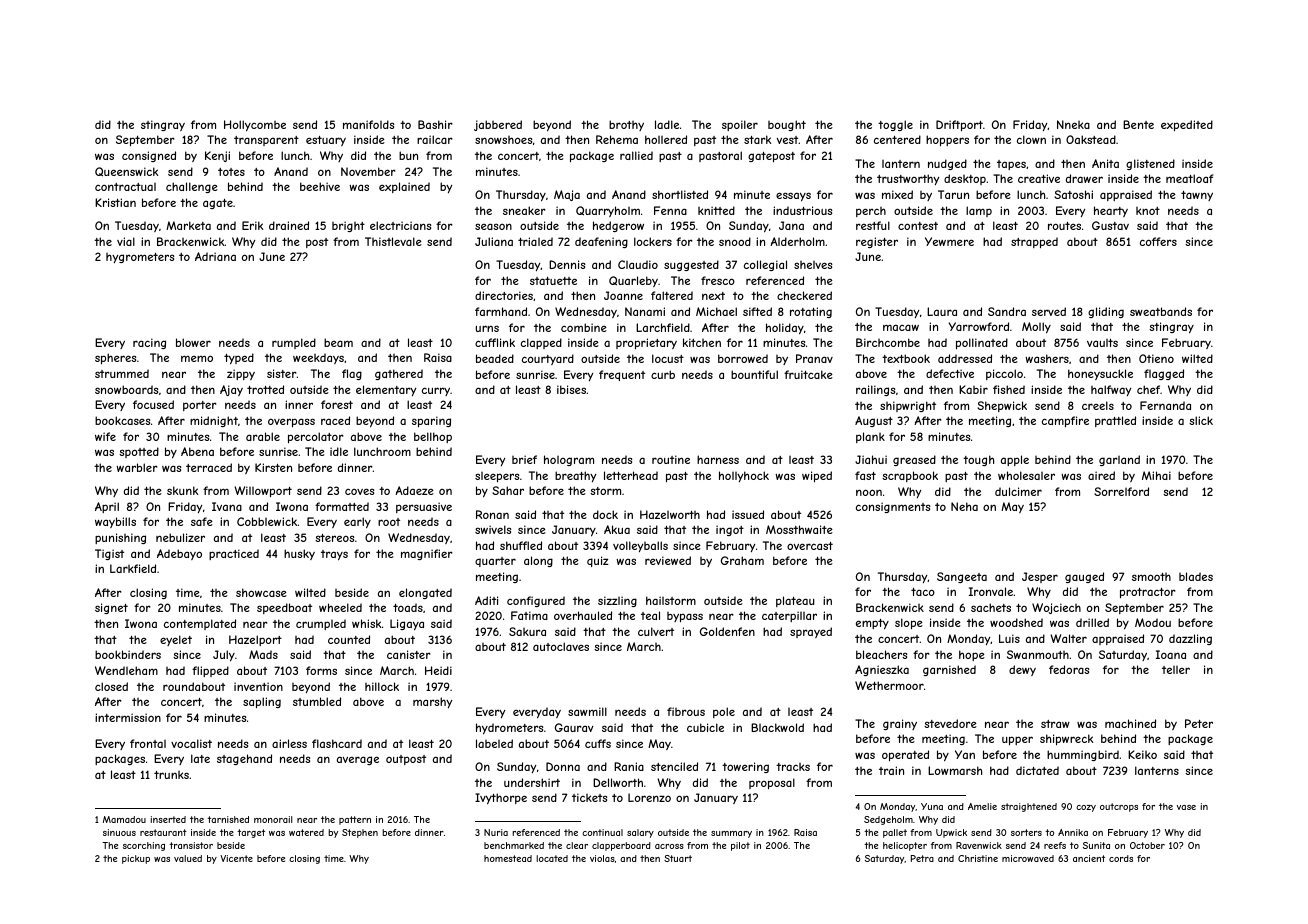 This screenshot has width=1308, height=924. Describe the element at coordinates (893, 507) in the screenshot. I see `consignments` at that location.
